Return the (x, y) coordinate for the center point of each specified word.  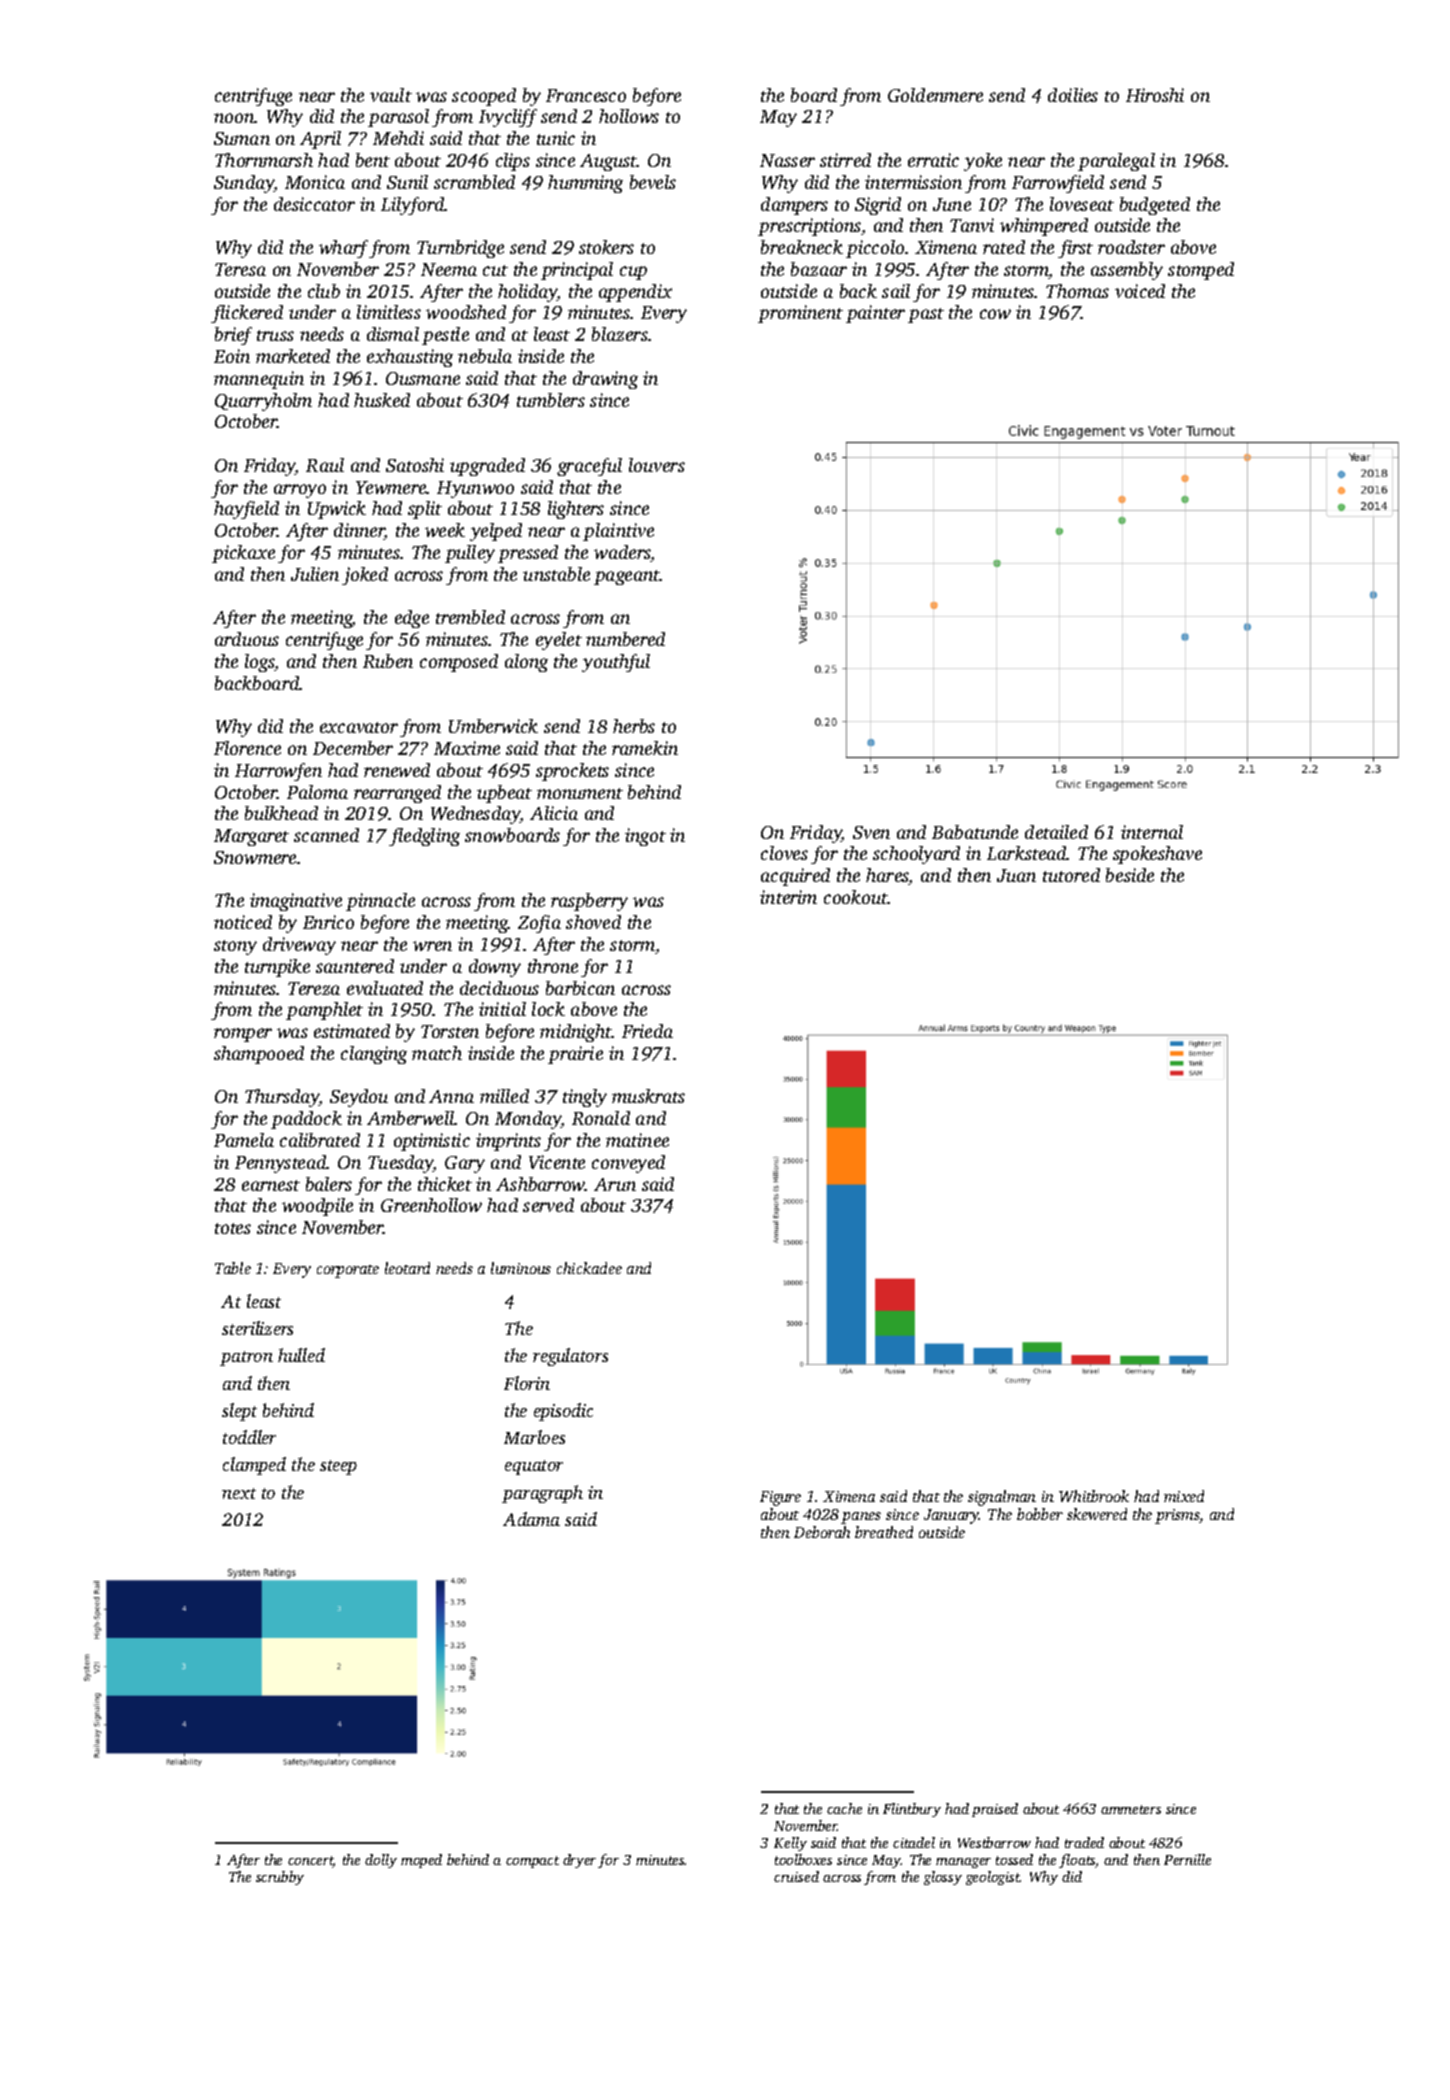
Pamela (244, 1140)
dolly (381, 1861)
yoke (983, 162)
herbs (634, 726)
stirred (845, 160)
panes (861, 1518)
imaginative (296, 902)
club (324, 291)
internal (1152, 832)
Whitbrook (1094, 1496)
